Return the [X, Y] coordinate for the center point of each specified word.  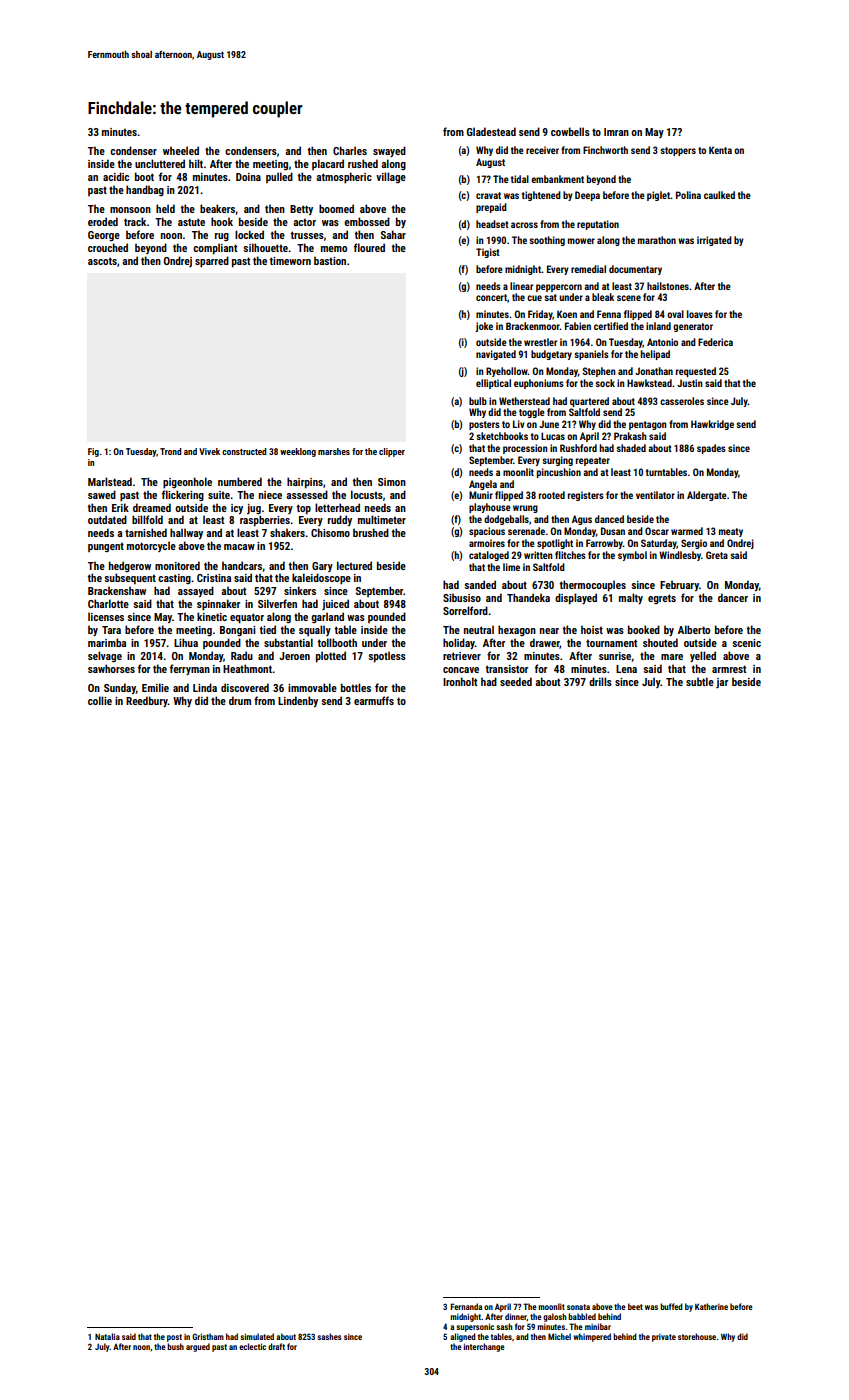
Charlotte [108, 603]
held [165, 208]
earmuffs [374, 700]
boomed [336, 208]
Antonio [662, 342]
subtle [700, 681]
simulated [257, 1336]
